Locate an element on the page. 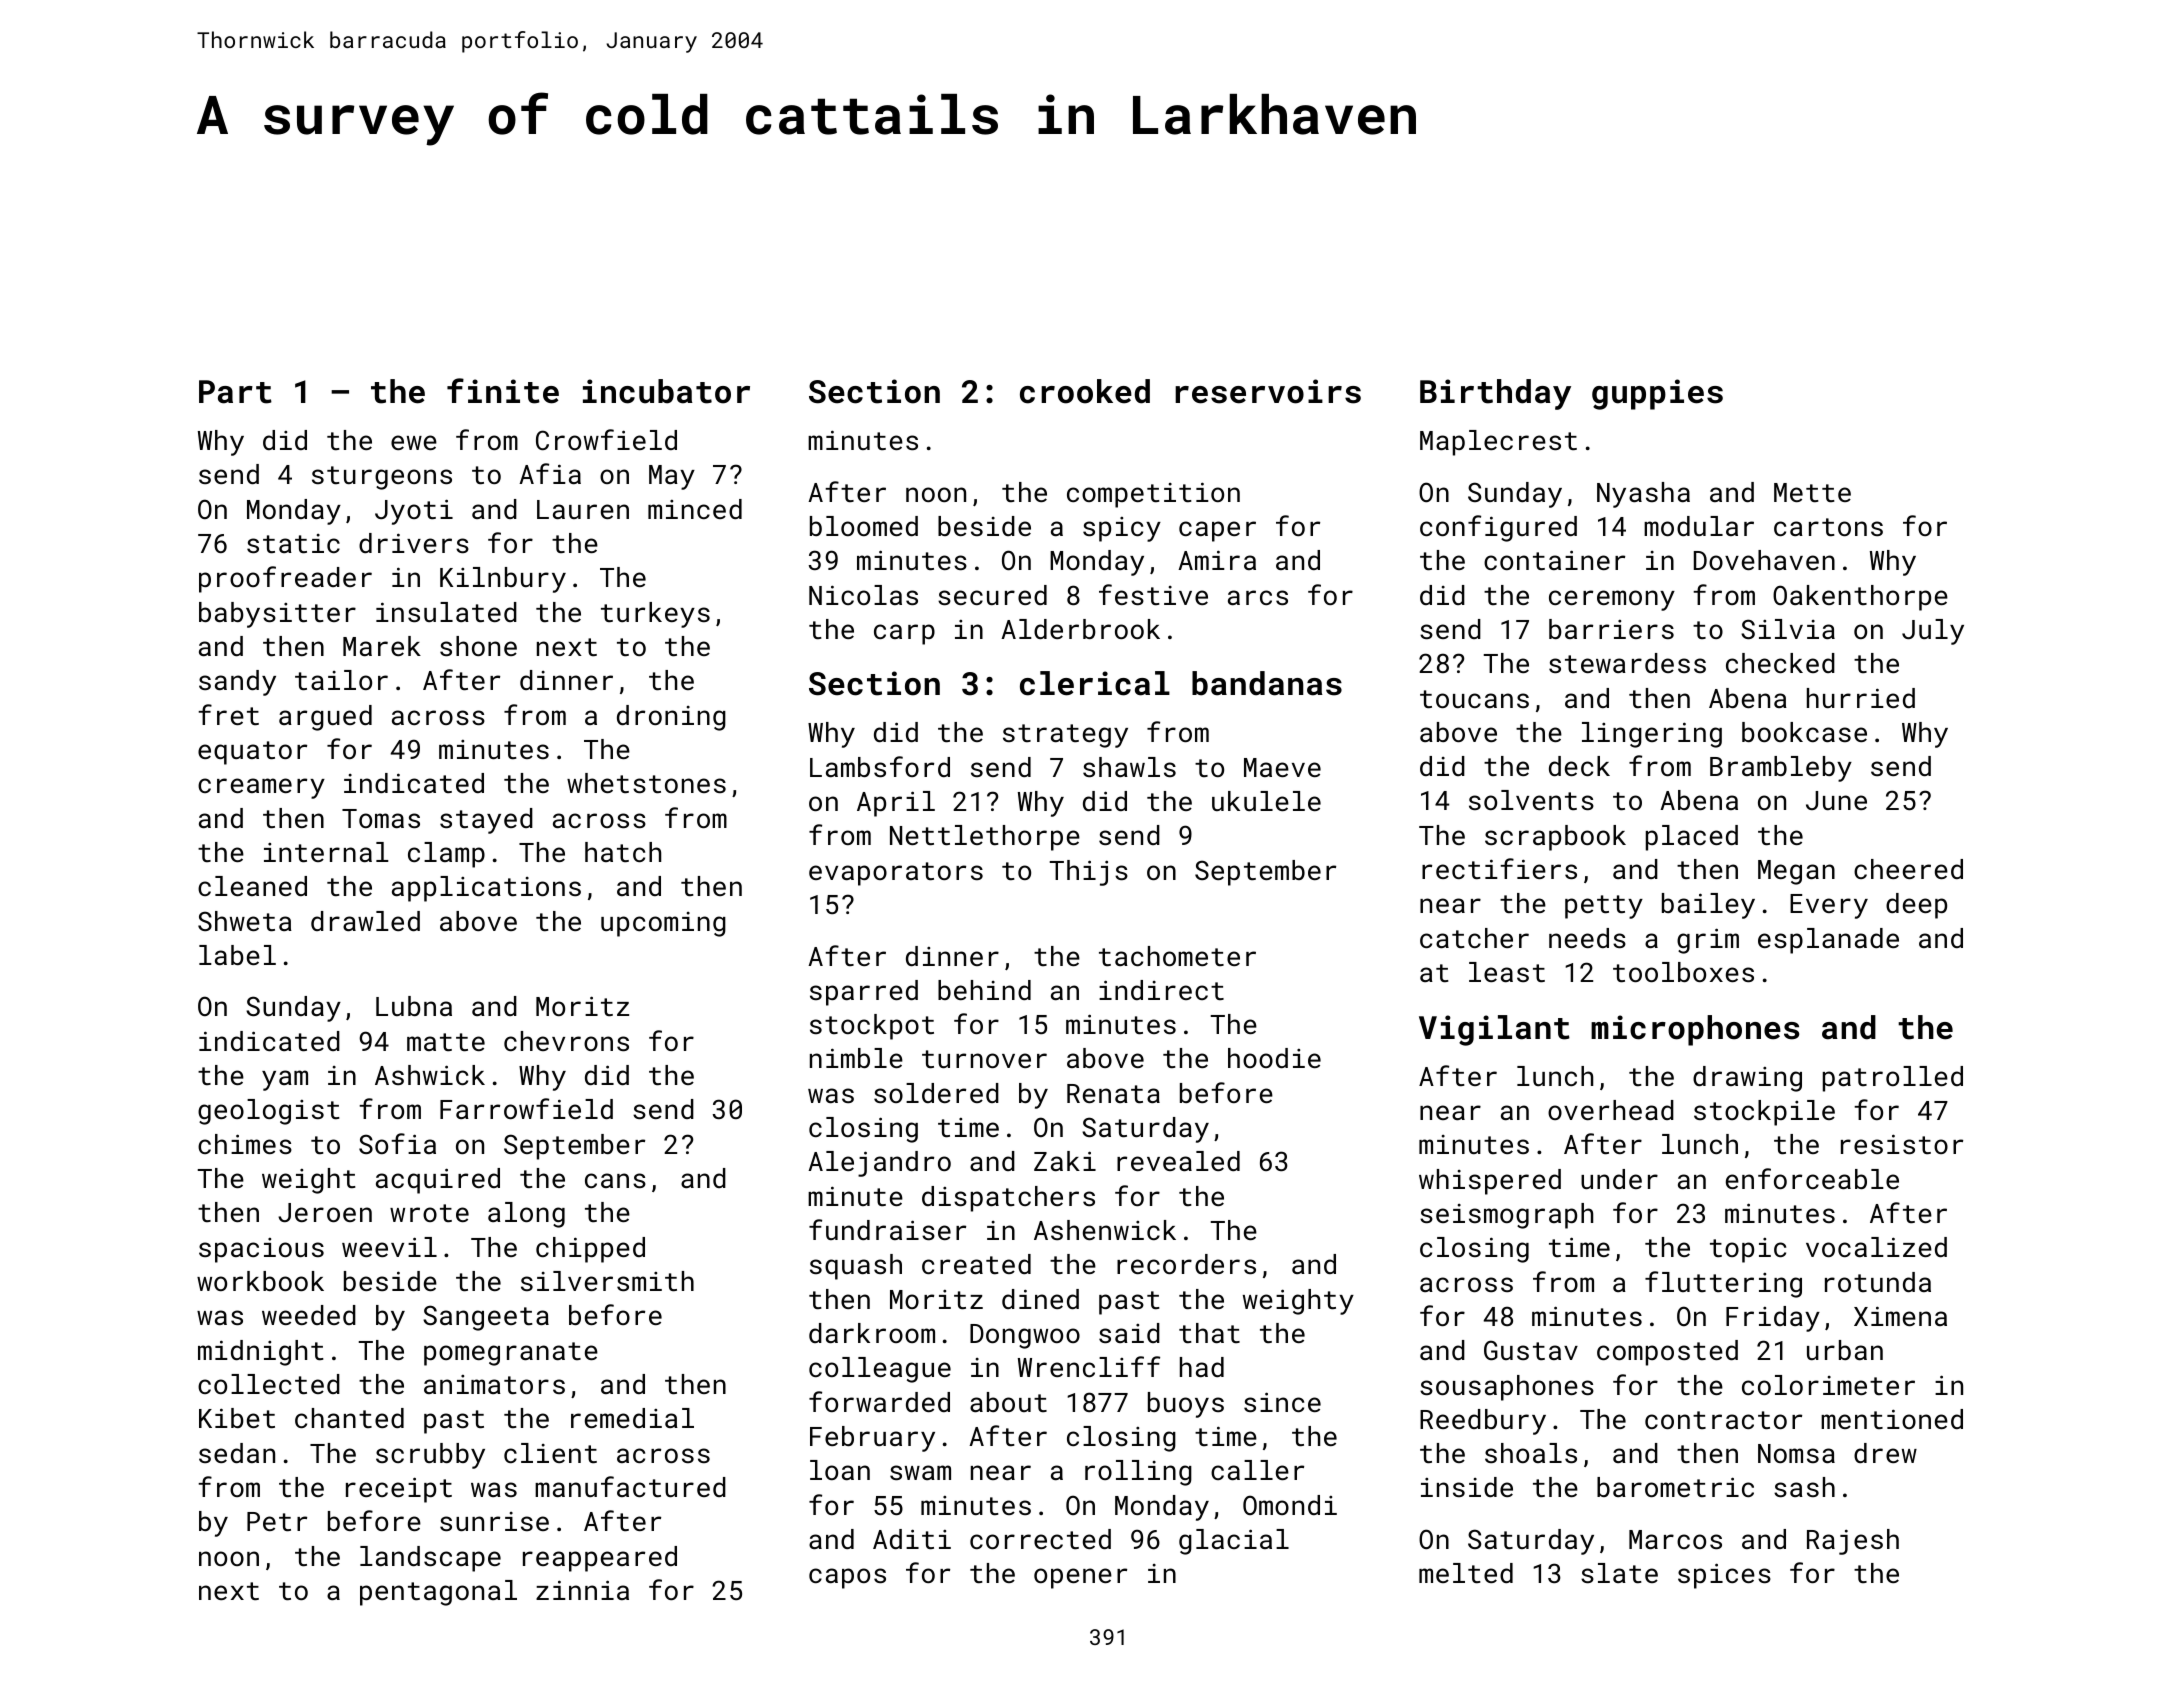 This document has width=2178, height=1683. whispered is located at coordinates (1490, 1182).
